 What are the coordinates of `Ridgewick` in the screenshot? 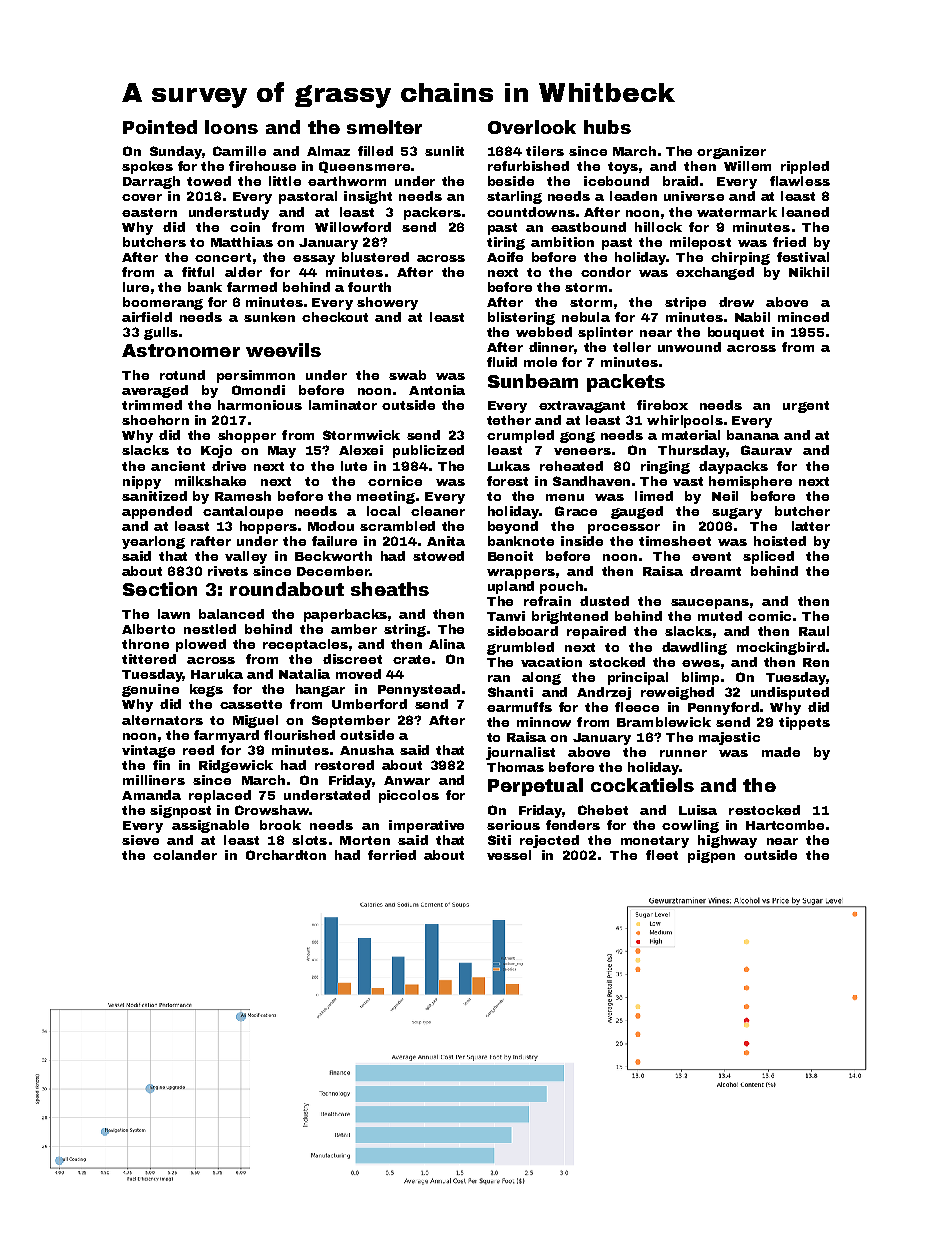 It's located at (236, 766).
